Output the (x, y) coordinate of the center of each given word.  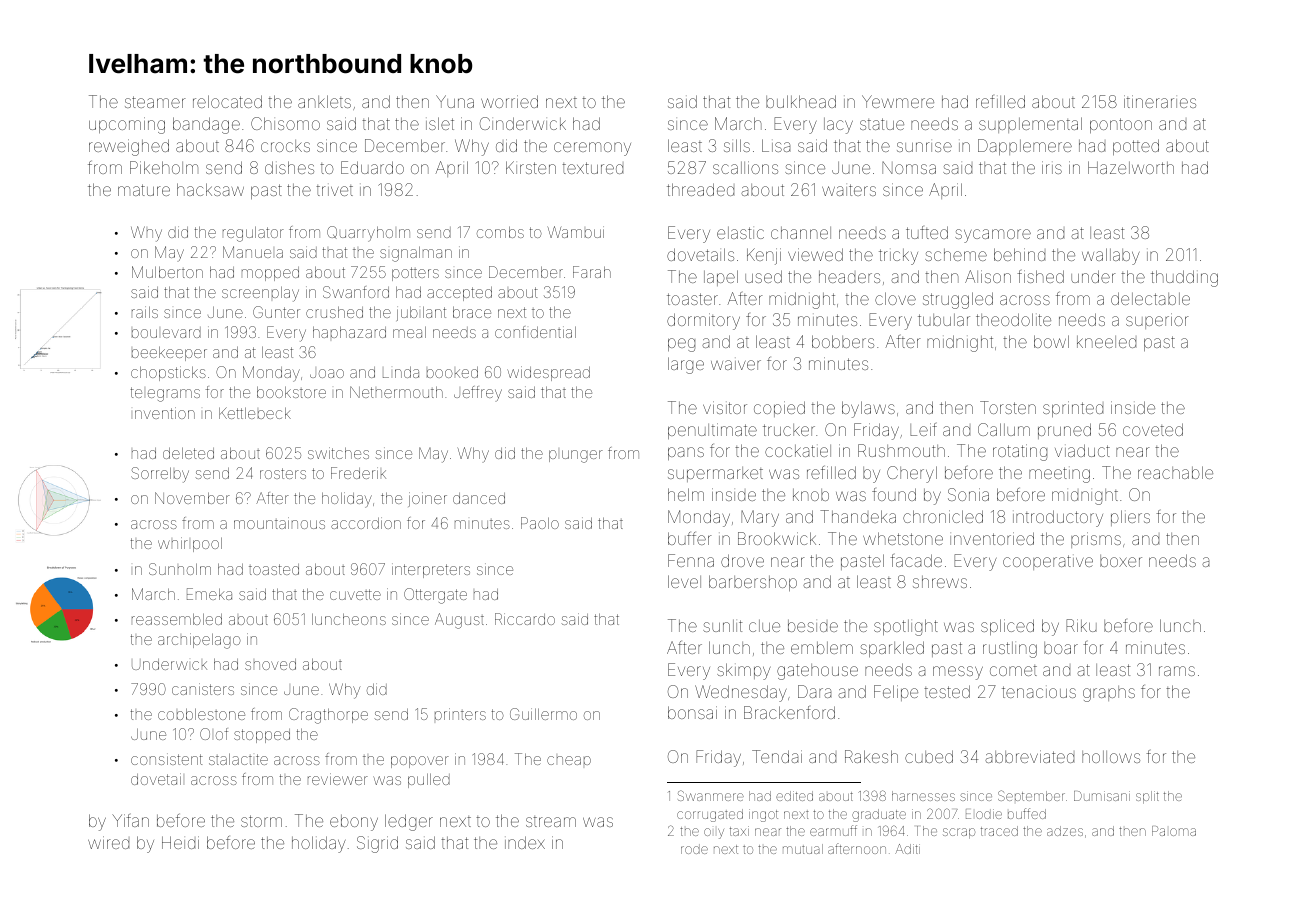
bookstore (291, 392)
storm (261, 821)
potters (415, 274)
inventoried (992, 538)
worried (509, 101)
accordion (366, 523)
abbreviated (1029, 756)
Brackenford (789, 712)
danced (479, 498)
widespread (548, 373)
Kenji (764, 256)
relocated (227, 101)
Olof (214, 734)
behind (1019, 254)
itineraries (1160, 101)
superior (1157, 321)
